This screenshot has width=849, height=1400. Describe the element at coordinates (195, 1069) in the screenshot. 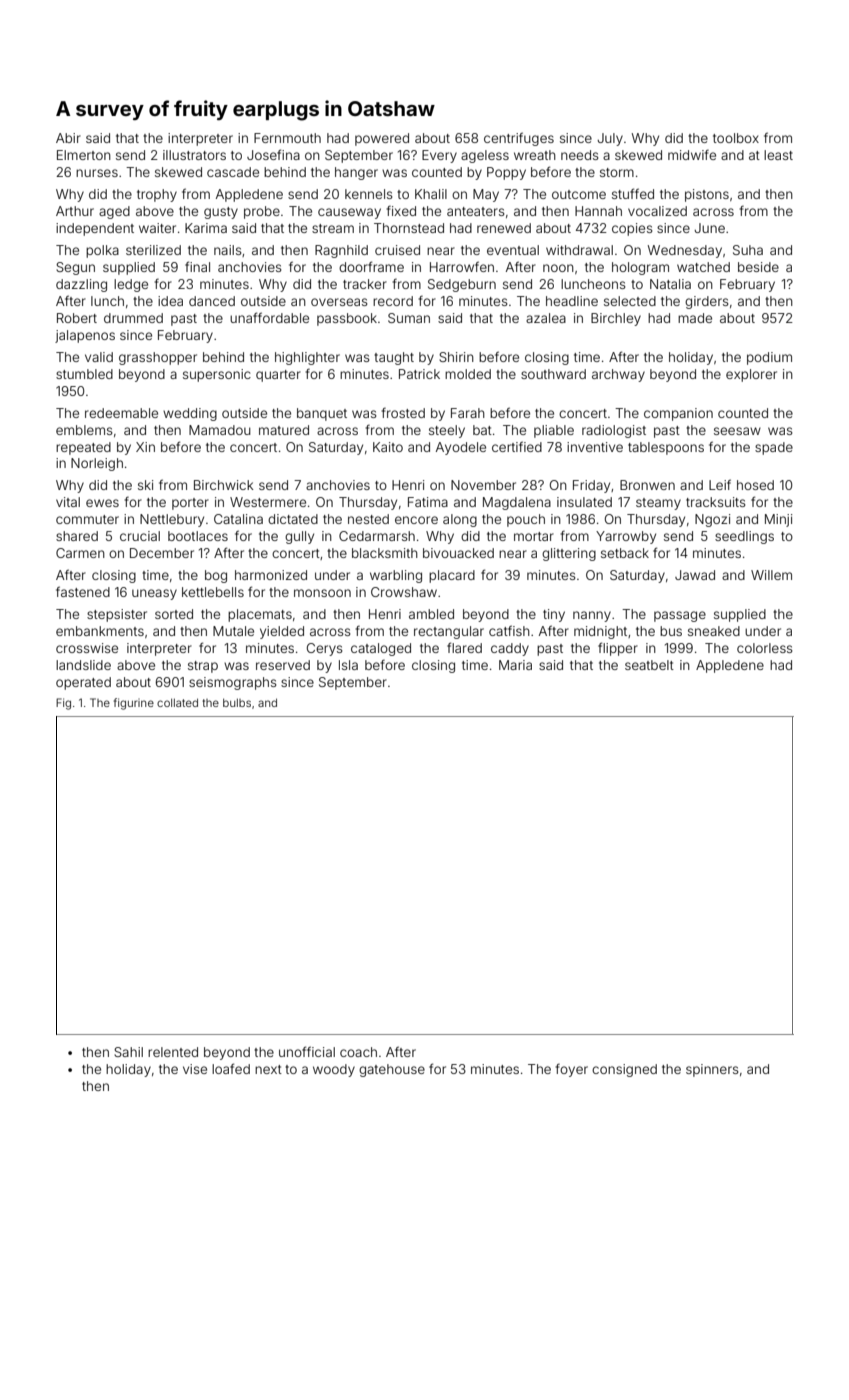

I see `vise` at that location.
